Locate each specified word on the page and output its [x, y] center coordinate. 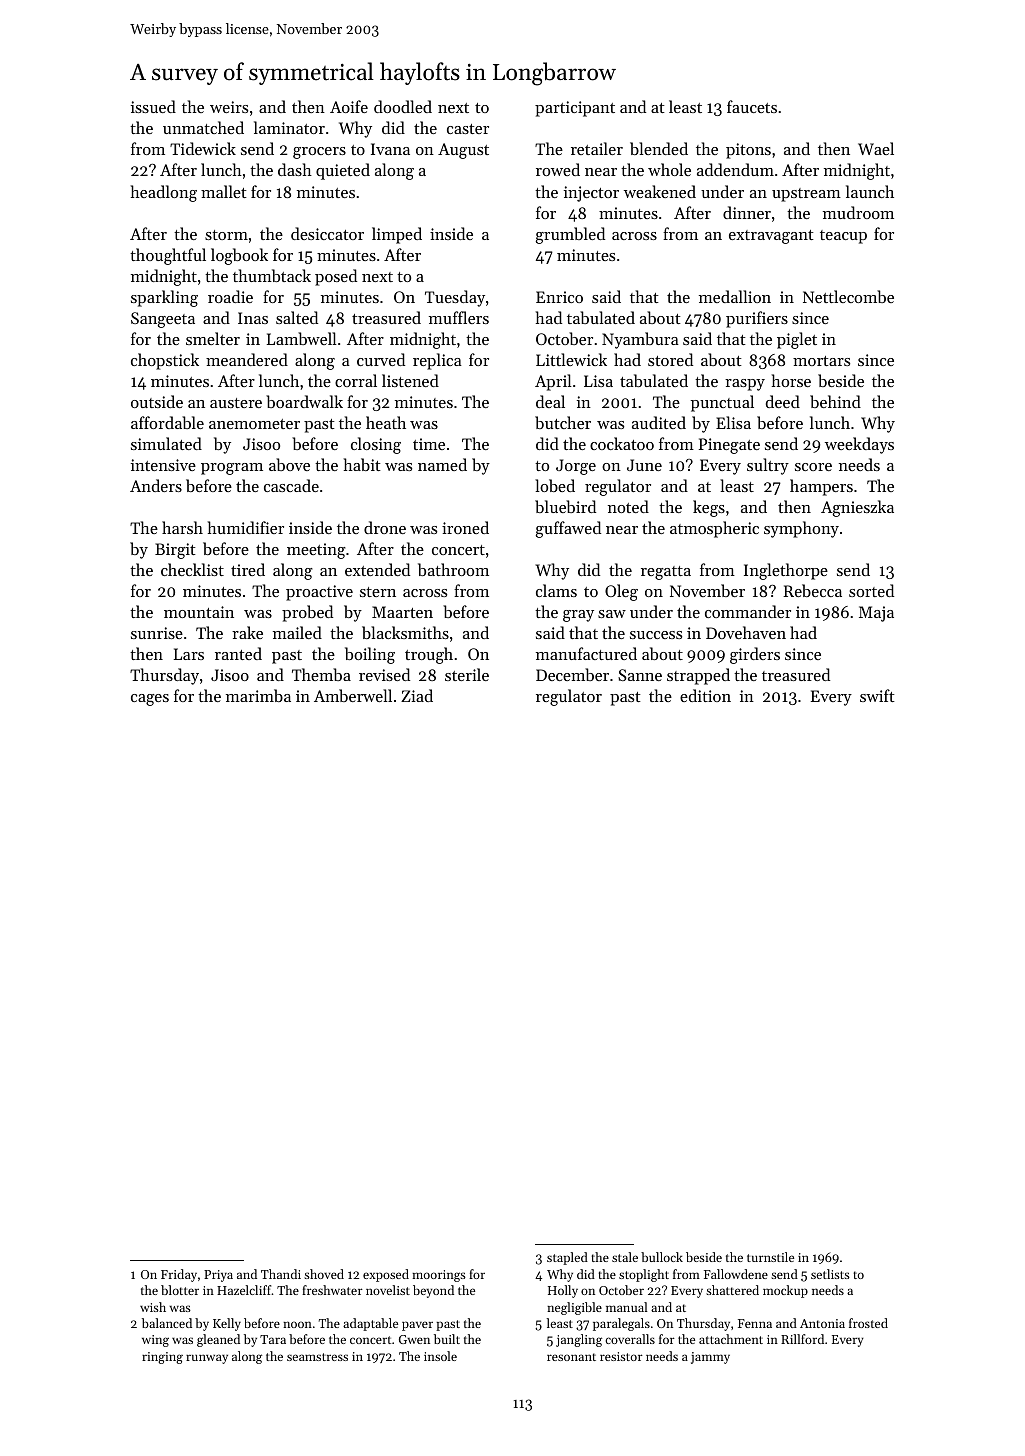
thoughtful [168, 256]
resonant [571, 1357]
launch [870, 191]
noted [628, 506]
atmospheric [714, 529]
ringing [162, 1358]
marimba [258, 695]
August [463, 151]
